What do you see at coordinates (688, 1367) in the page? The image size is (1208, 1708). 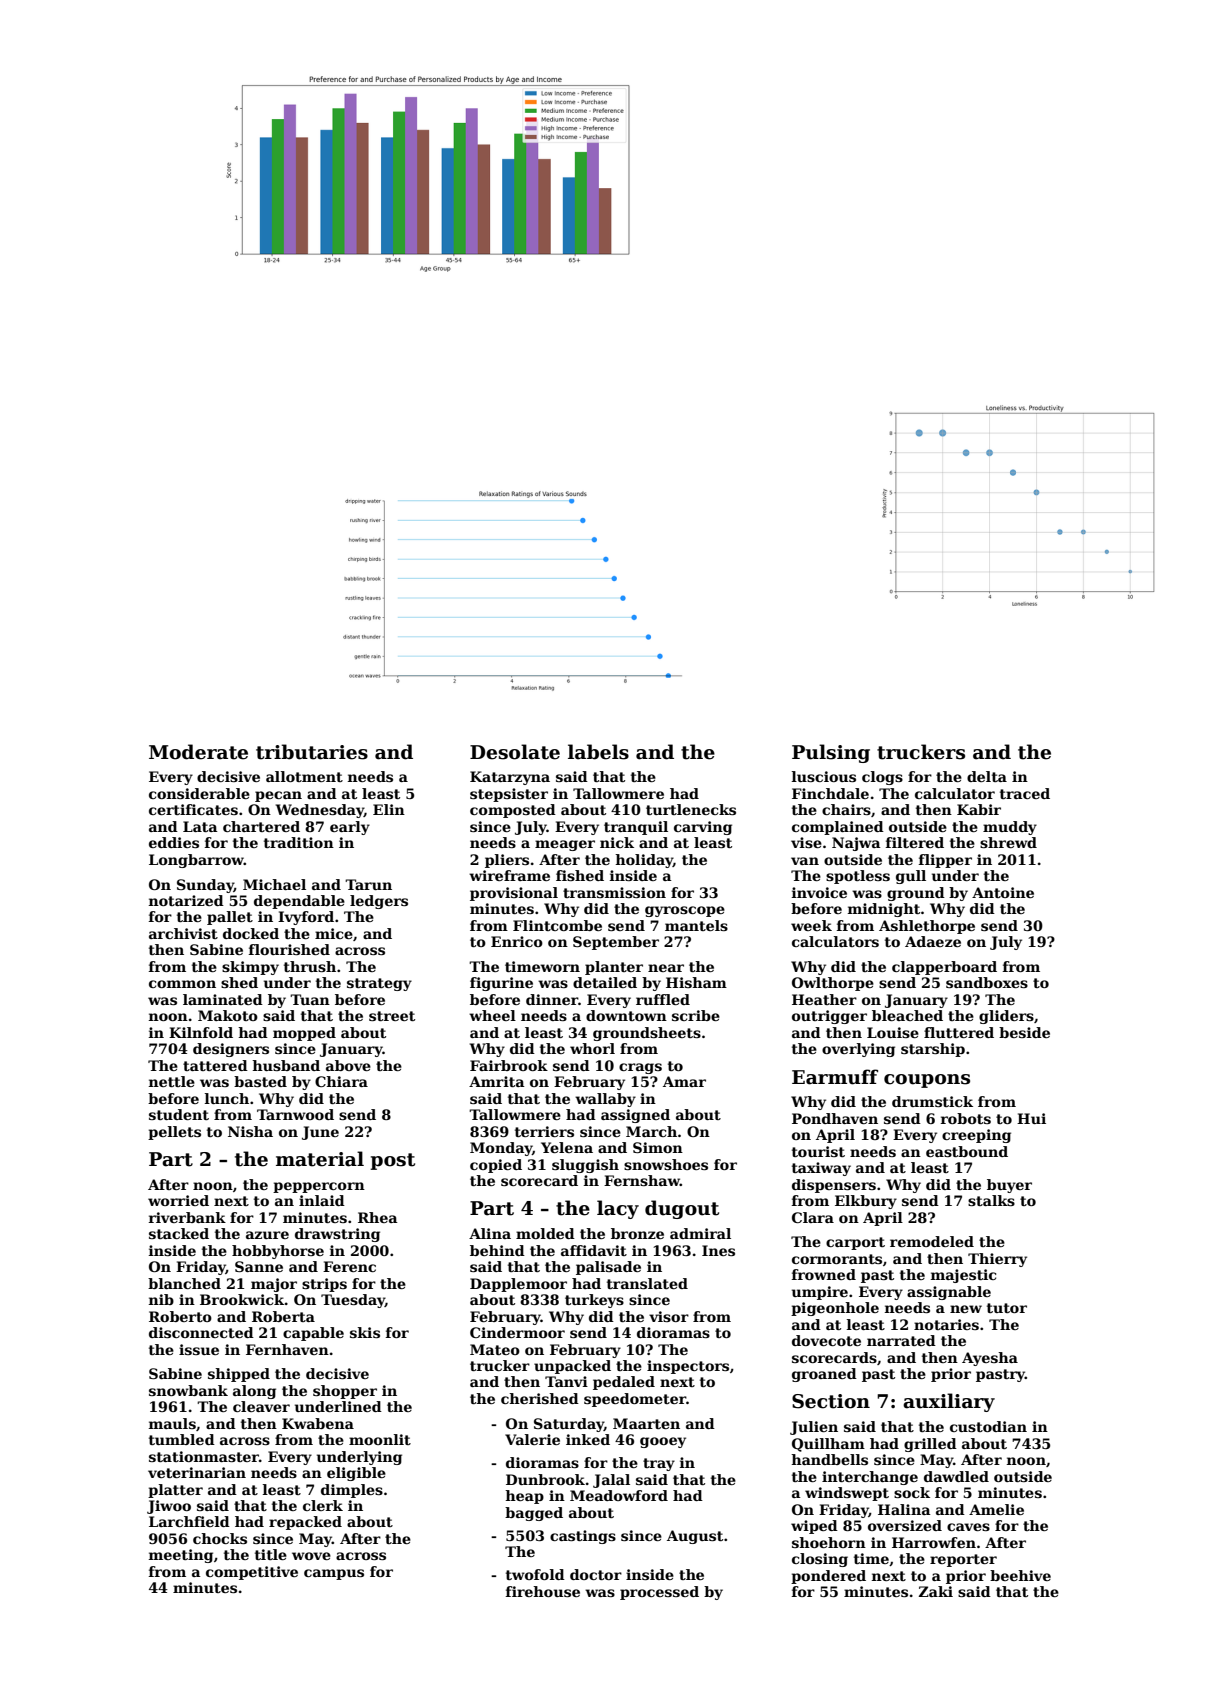 I see `inspectors` at bounding box center [688, 1367].
